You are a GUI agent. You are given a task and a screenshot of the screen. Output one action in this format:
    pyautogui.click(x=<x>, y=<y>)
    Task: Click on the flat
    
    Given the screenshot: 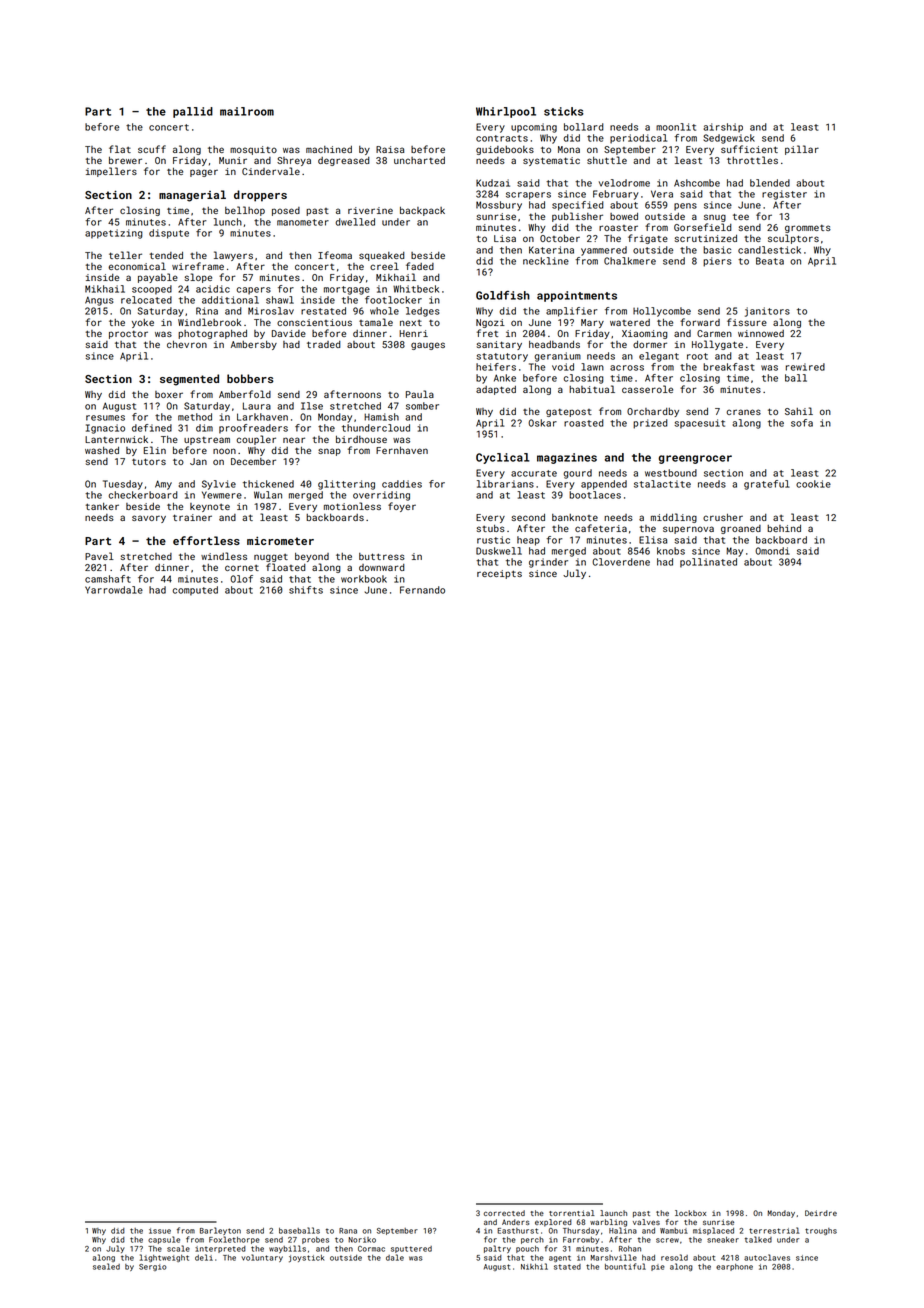 What is the action you would take?
    pyautogui.click(x=120, y=149)
